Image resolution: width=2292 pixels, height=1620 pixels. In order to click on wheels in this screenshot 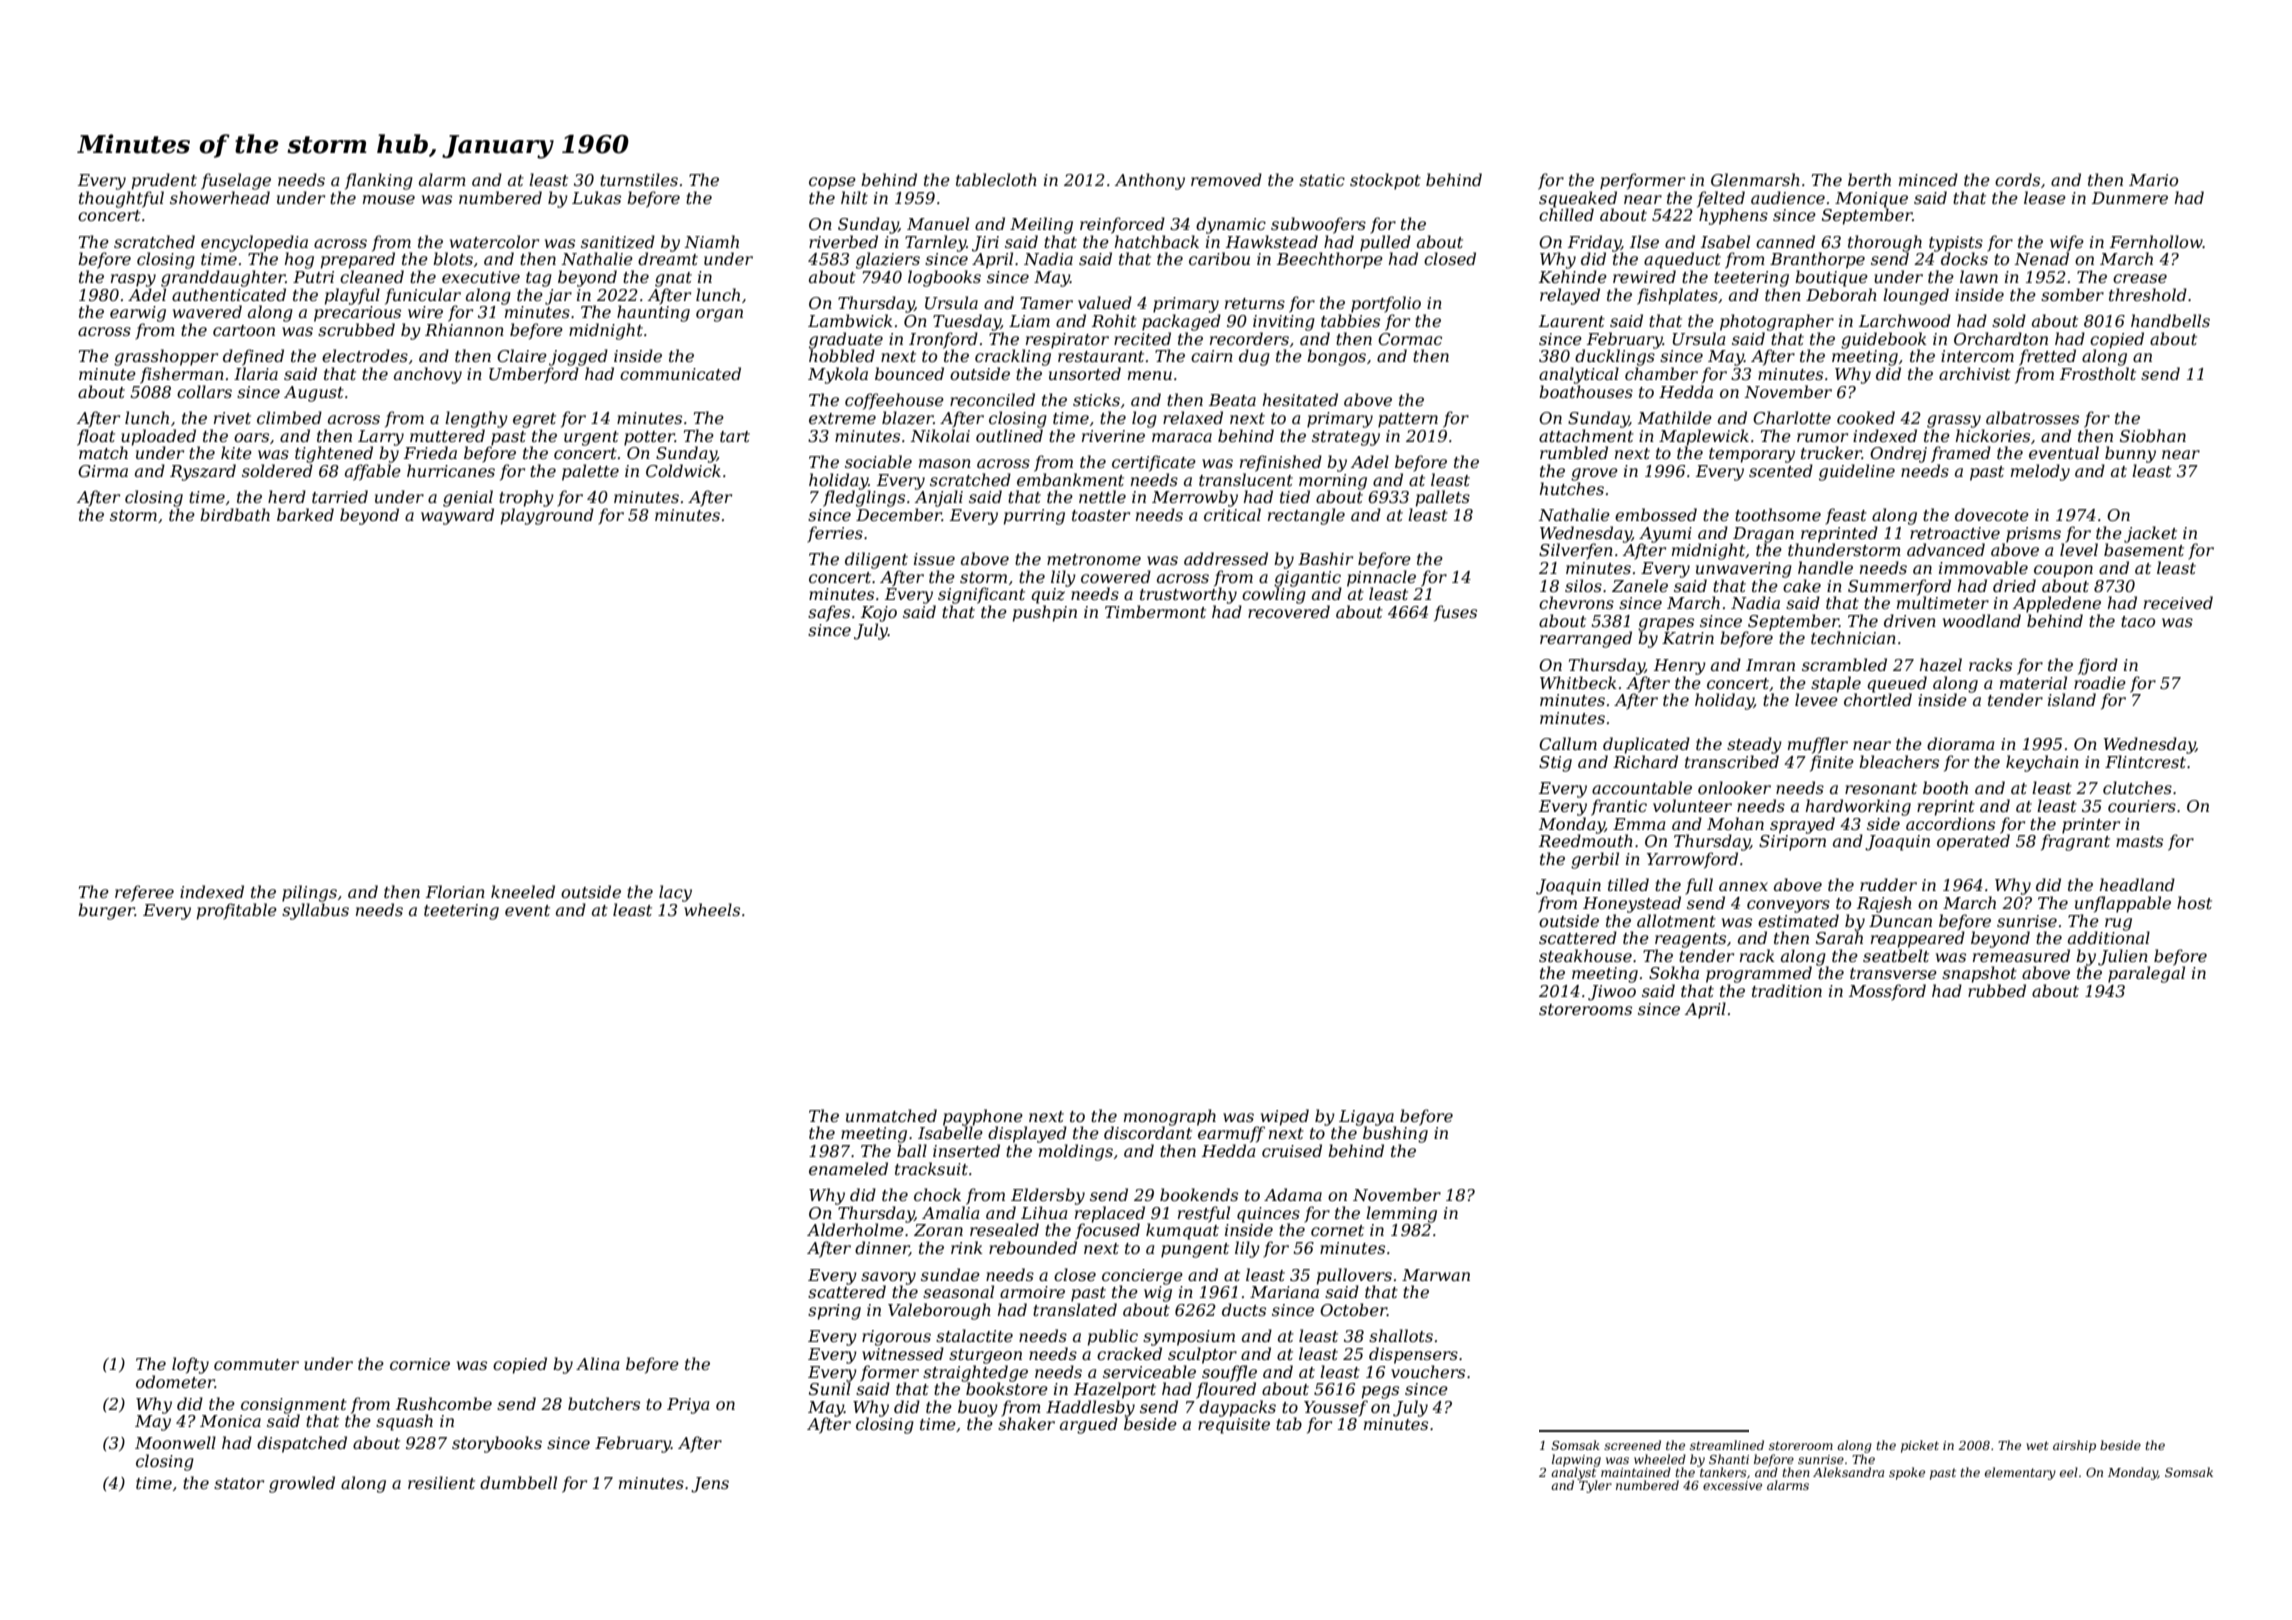, I will do `click(712, 909)`.
